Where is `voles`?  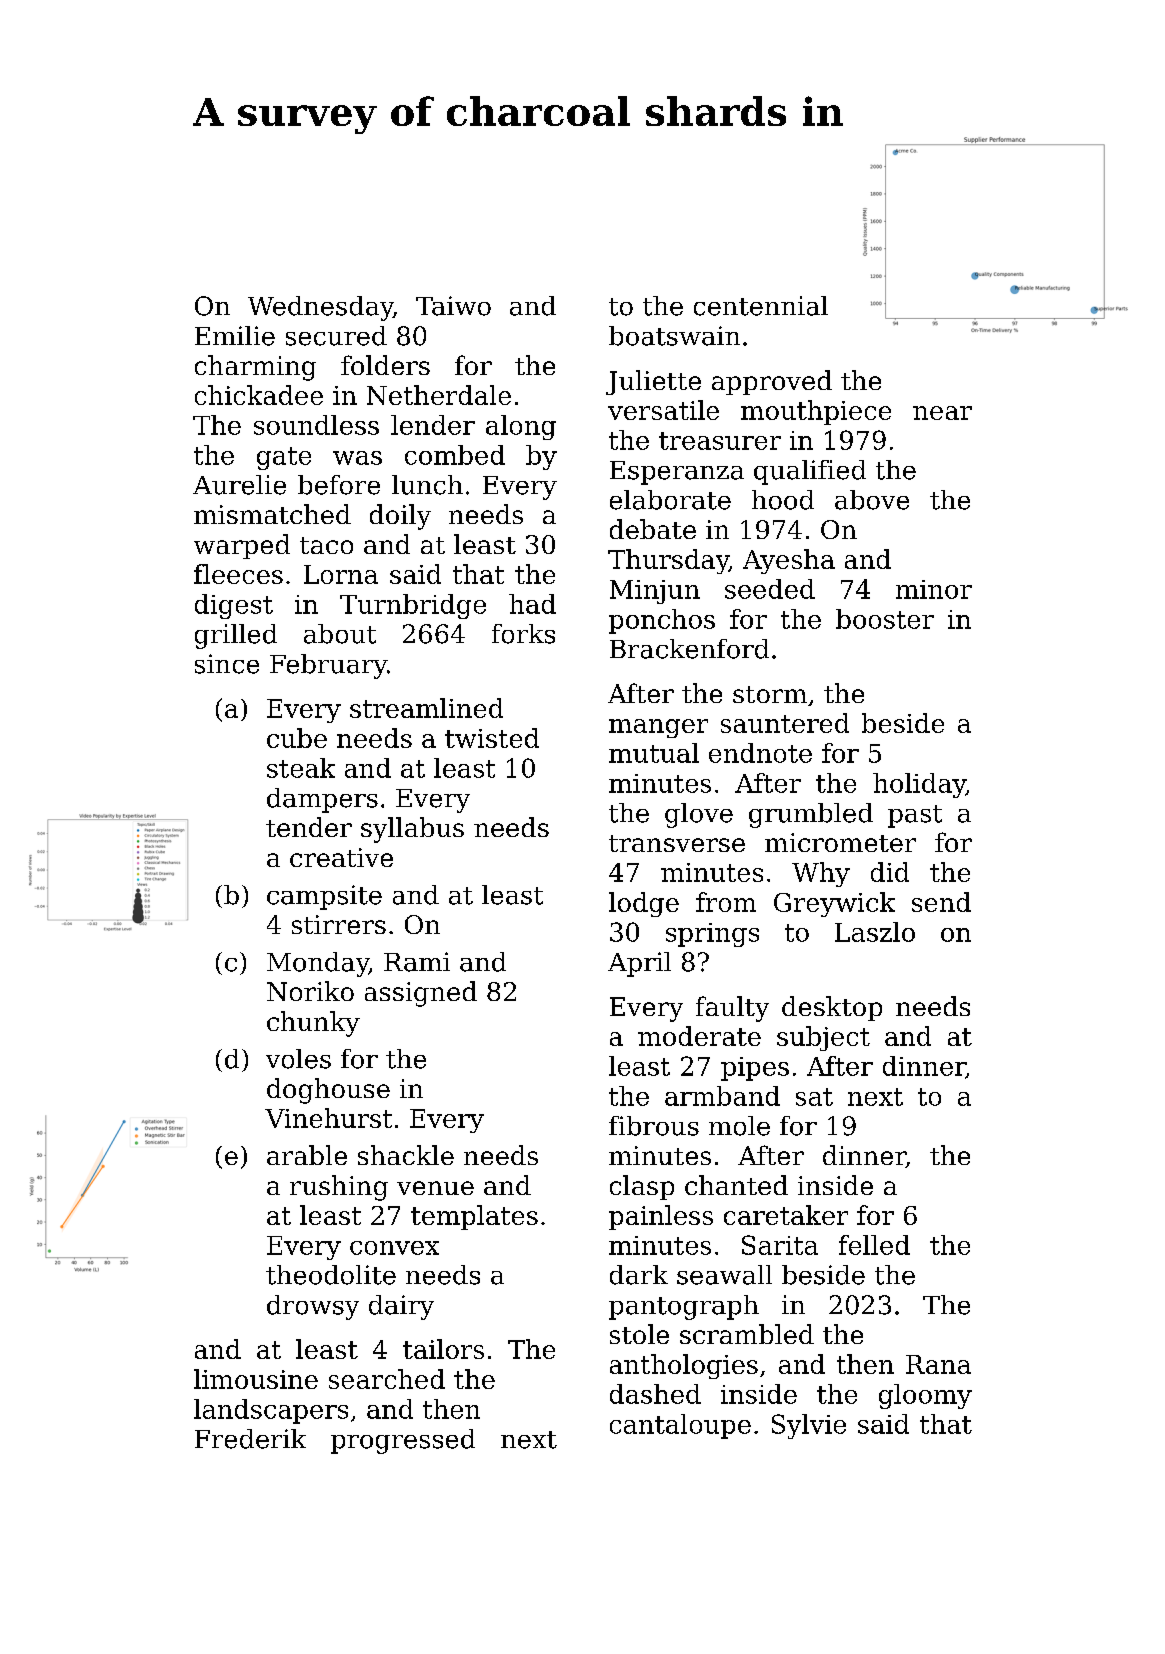 voles is located at coordinates (298, 1059).
